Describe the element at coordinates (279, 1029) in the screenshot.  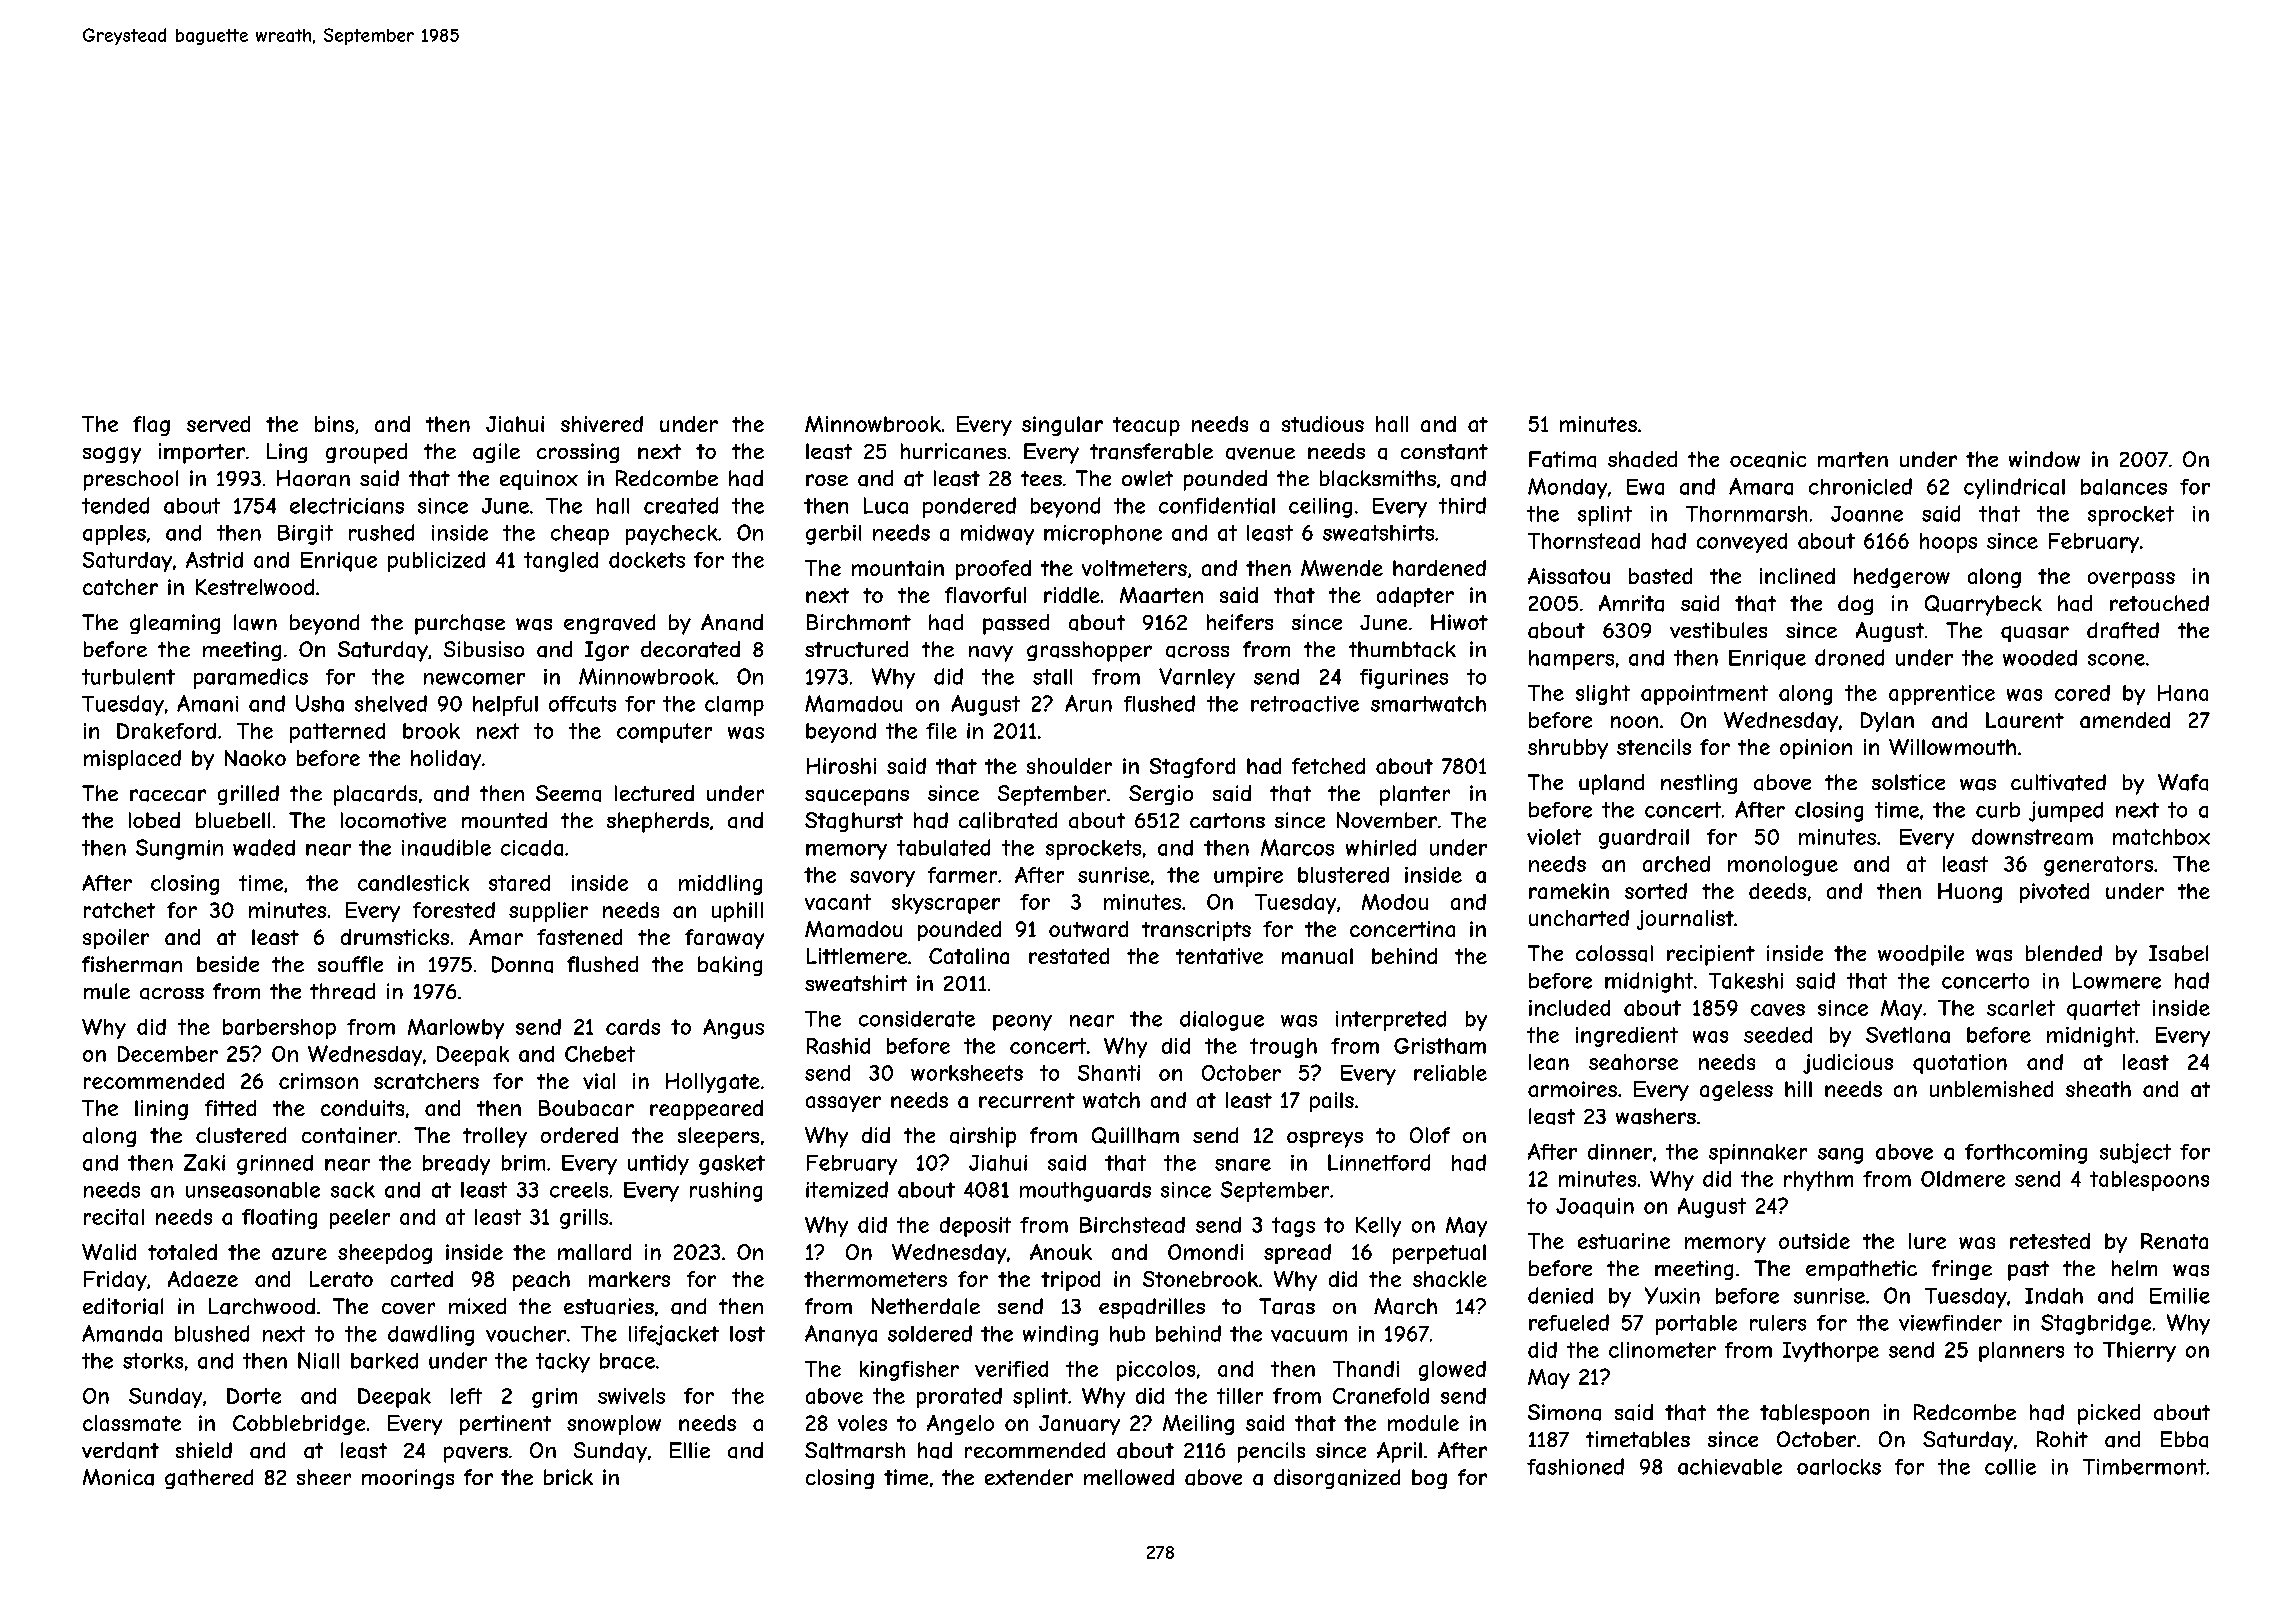
I see `barbershop` at that location.
